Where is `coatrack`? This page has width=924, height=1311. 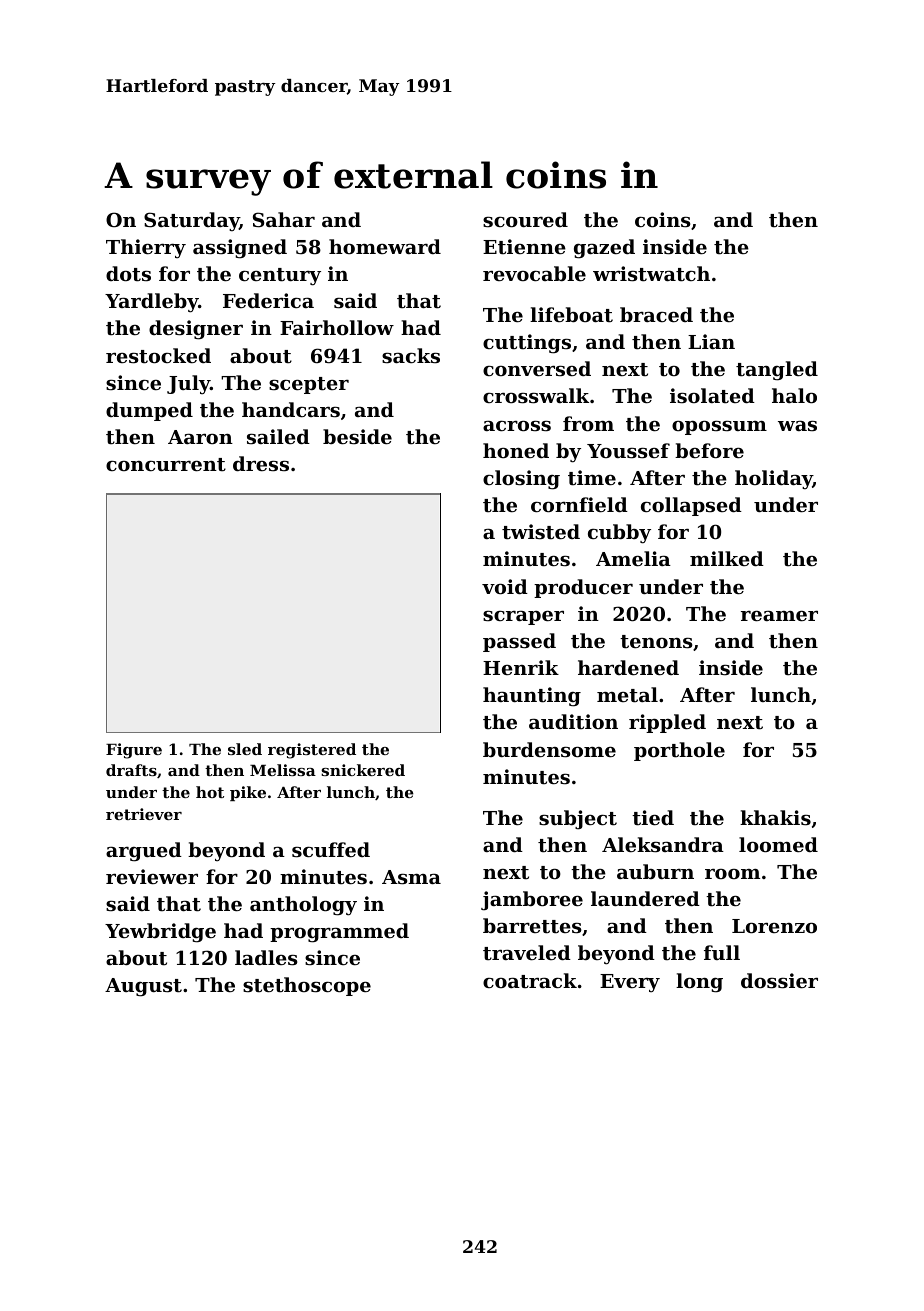
coatrack is located at coordinates (530, 981).
